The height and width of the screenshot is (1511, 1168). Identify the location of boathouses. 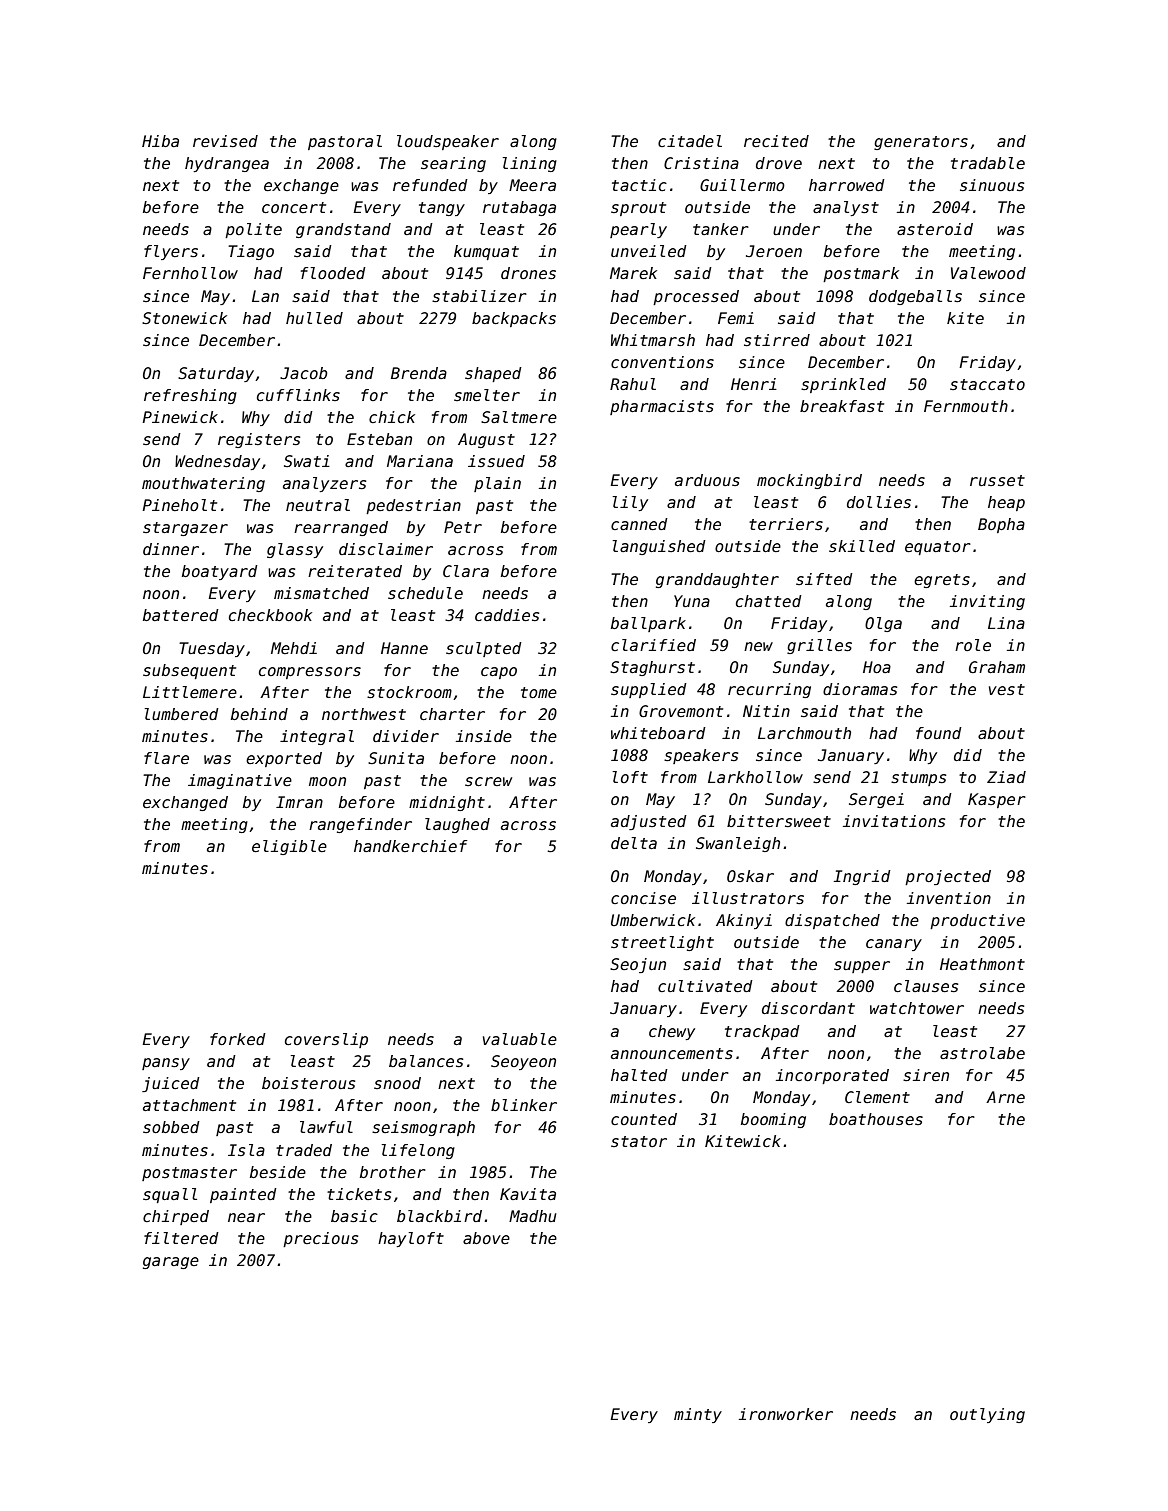
(876, 1119).
